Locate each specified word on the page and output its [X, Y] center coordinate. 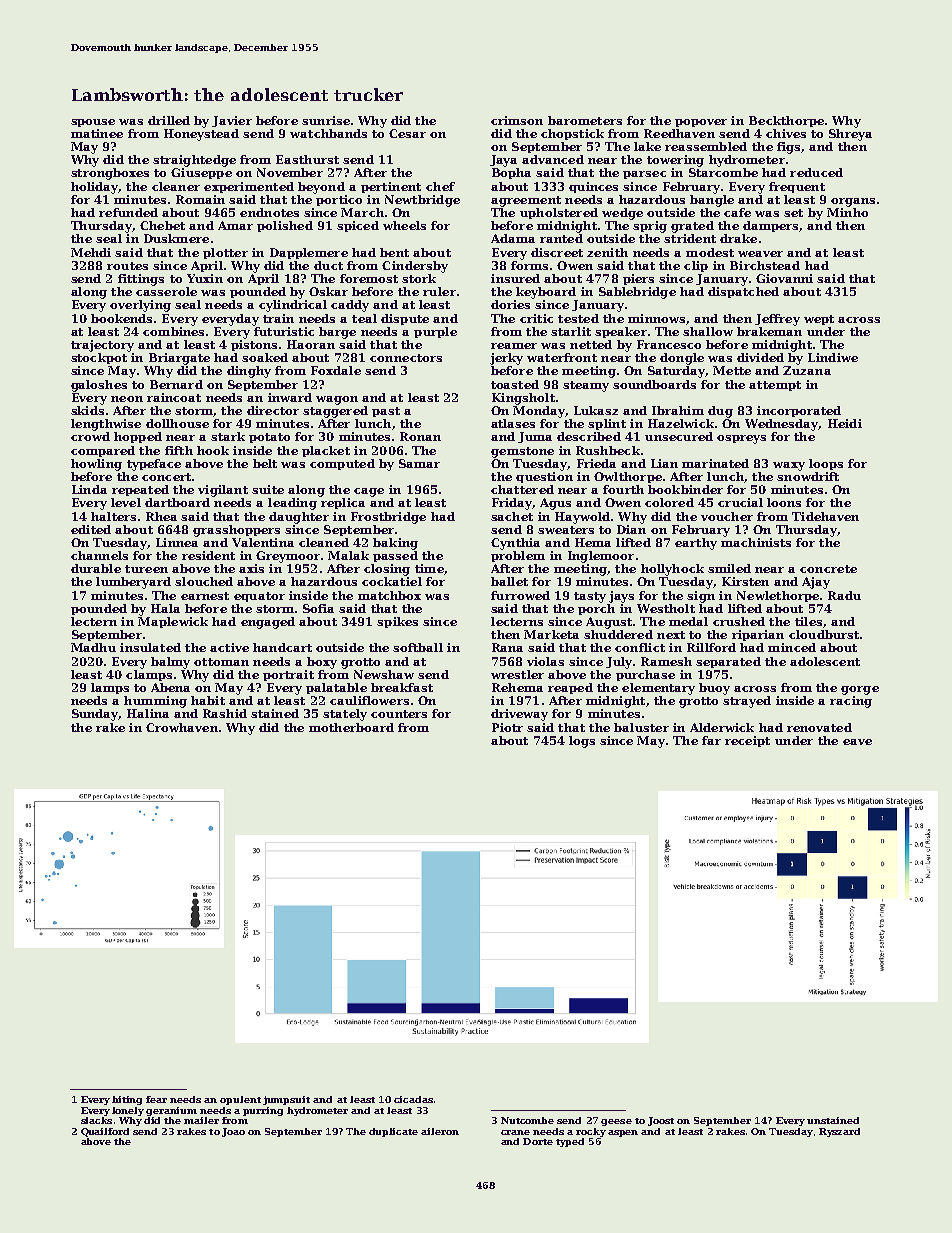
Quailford [105, 1132]
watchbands [328, 133]
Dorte [538, 1141]
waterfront [562, 357]
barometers [585, 120]
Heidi [845, 423]
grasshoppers [236, 531]
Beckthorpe [786, 121]
